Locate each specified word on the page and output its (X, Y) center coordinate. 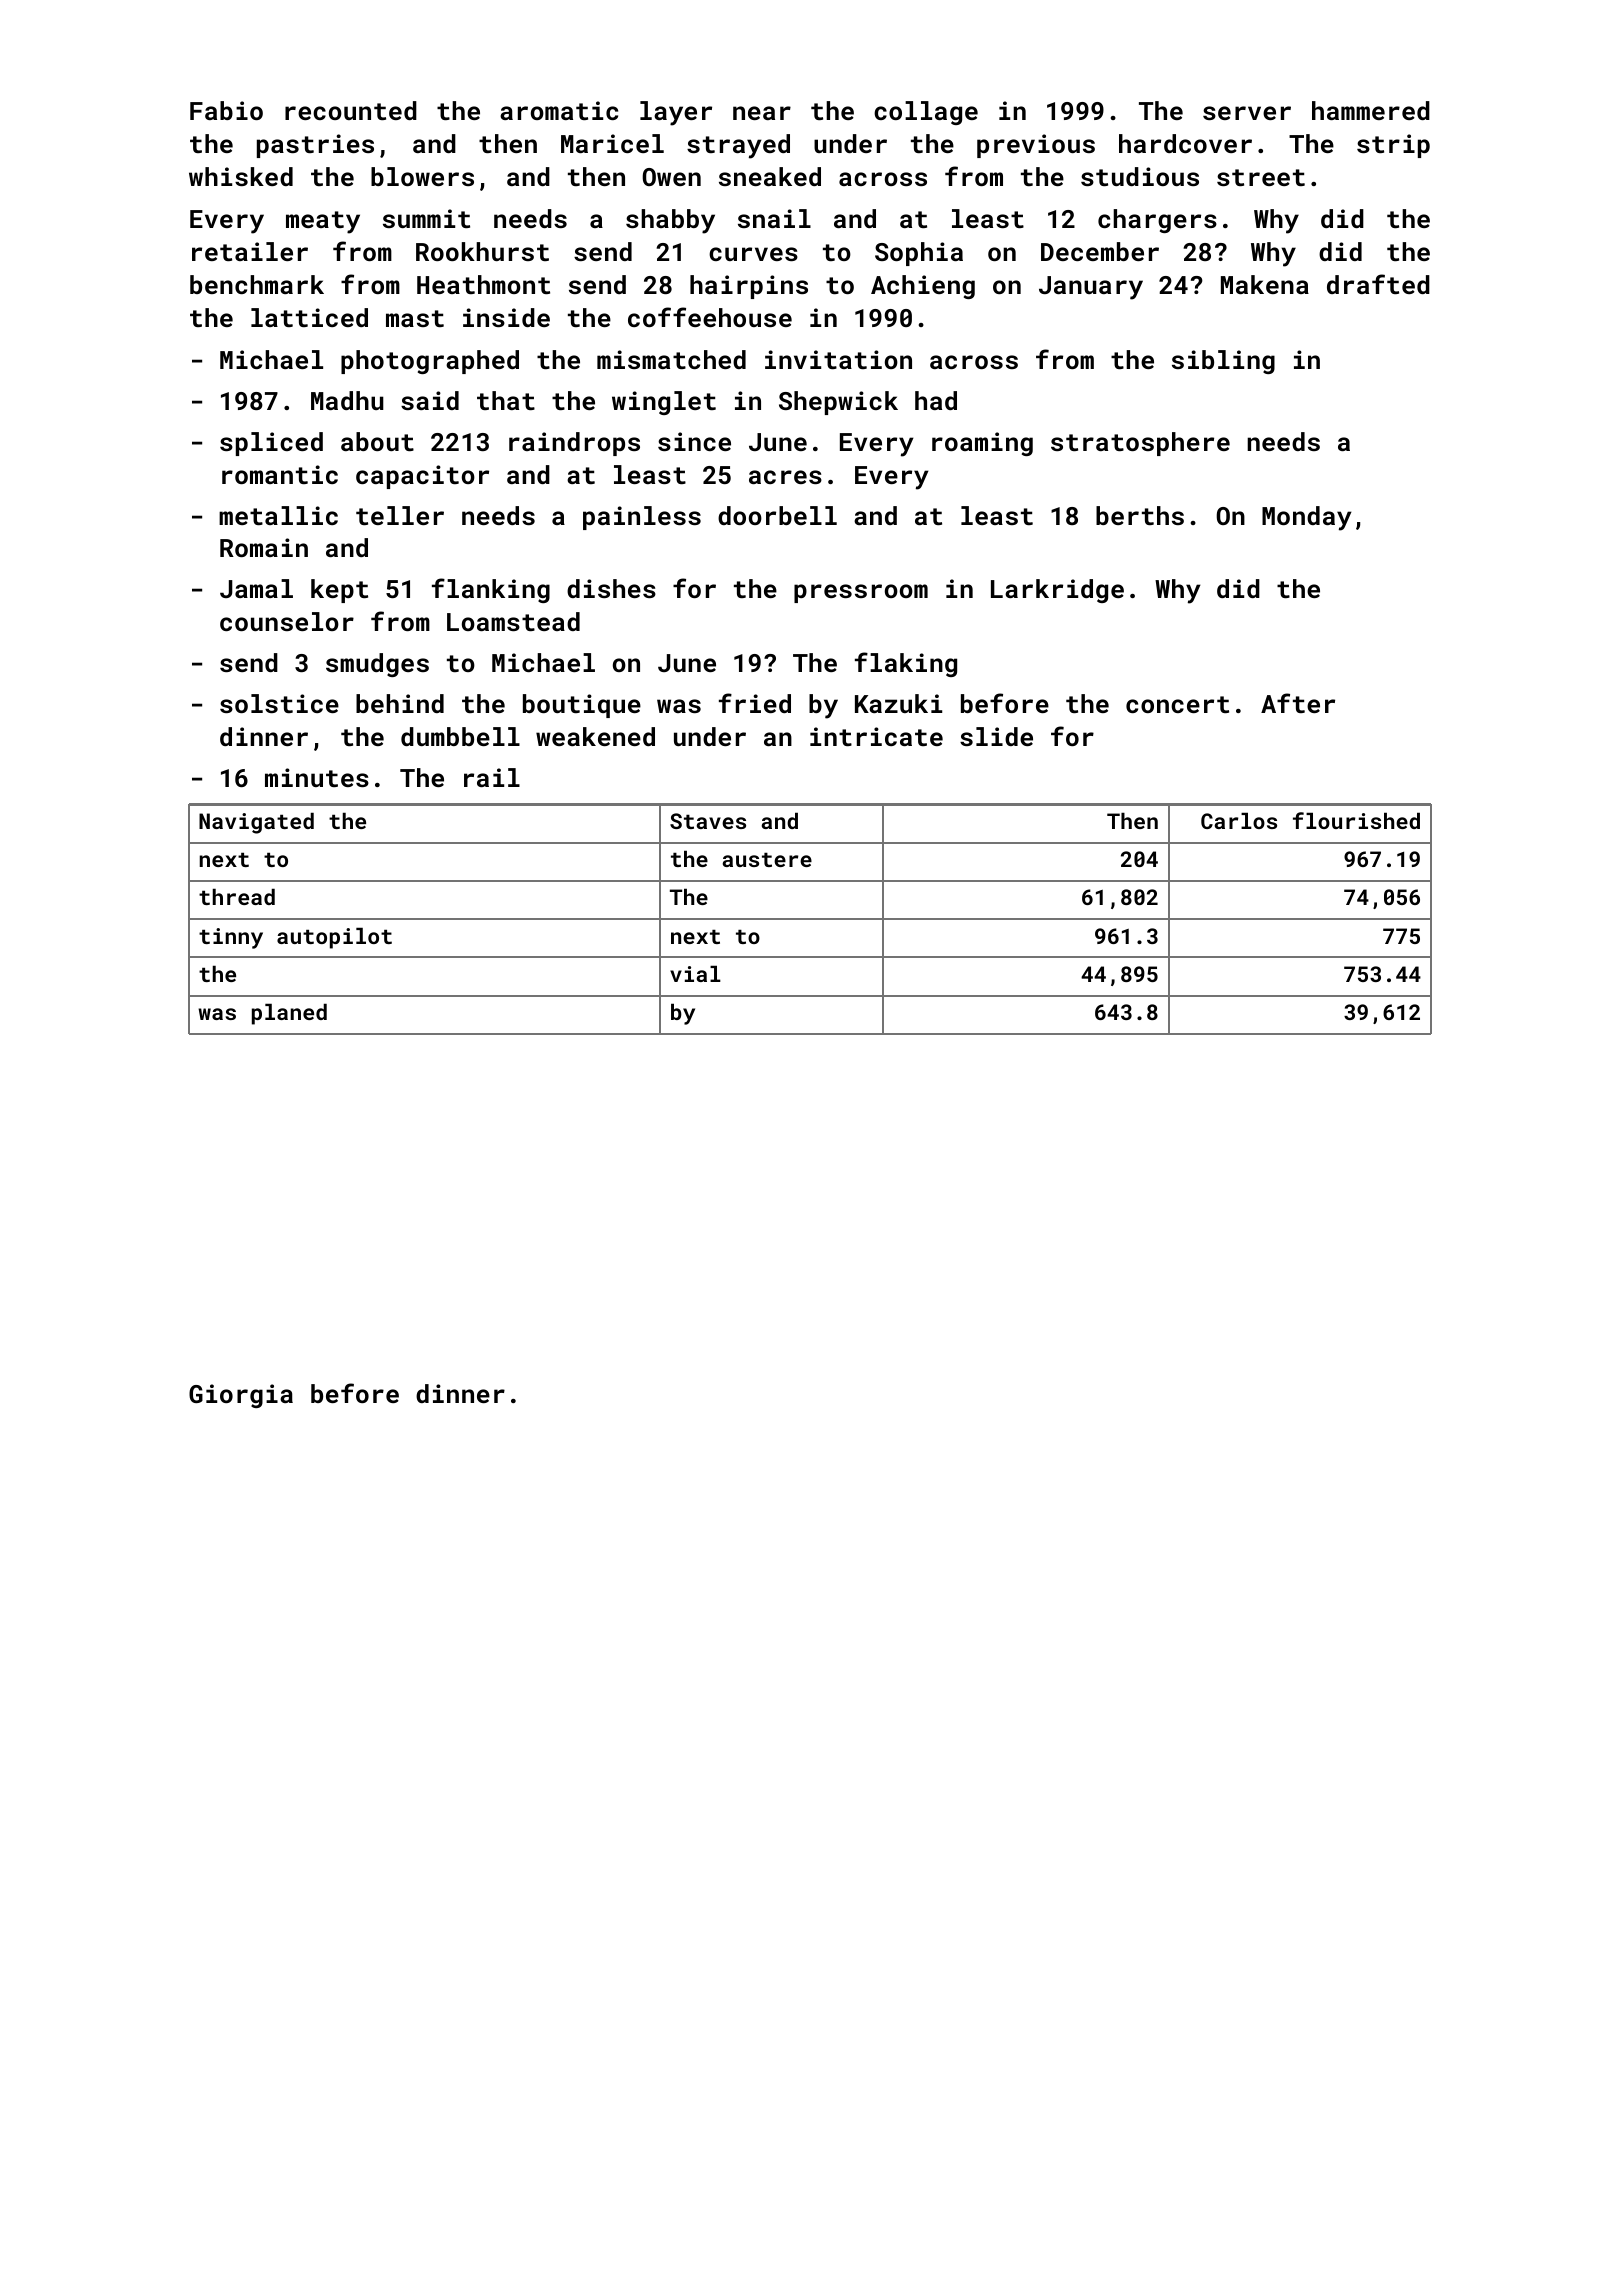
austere (767, 860)
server (1247, 113)
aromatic (559, 110)
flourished (1356, 820)
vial (695, 974)
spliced (271, 444)
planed (289, 1014)
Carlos (1239, 821)
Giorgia (241, 1396)
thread (237, 897)
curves (753, 254)
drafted (1378, 284)
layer (676, 113)
